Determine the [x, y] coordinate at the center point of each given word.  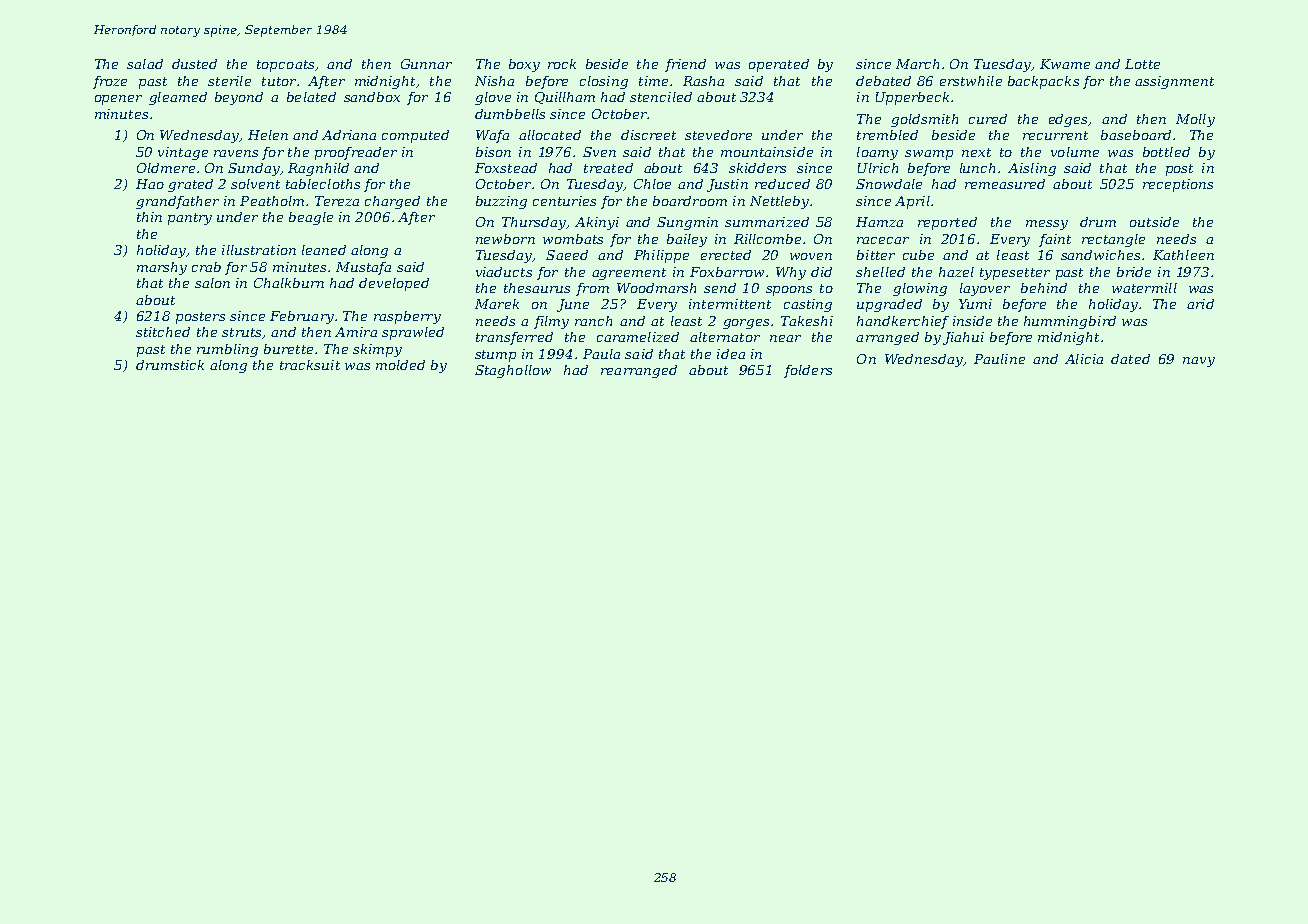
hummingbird [1070, 322]
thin [149, 217]
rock [562, 64]
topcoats [285, 66]
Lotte [1142, 64]
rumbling [227, 350]
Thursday [534, 223]
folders [808, 371]
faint [1055, 240]
